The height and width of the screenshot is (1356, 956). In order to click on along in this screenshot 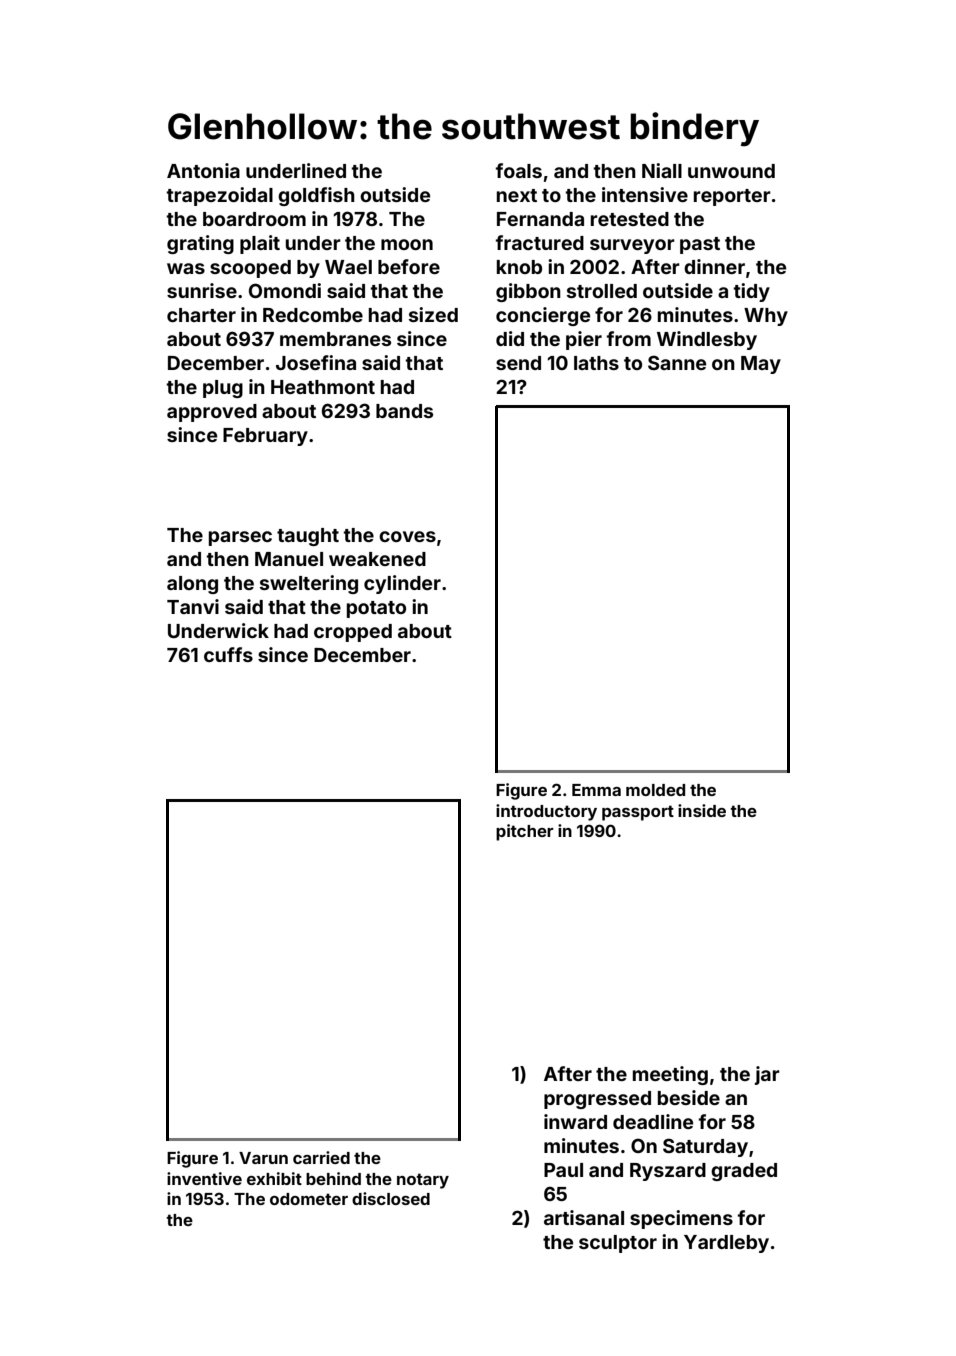, I will do `click(192, 585)`.
